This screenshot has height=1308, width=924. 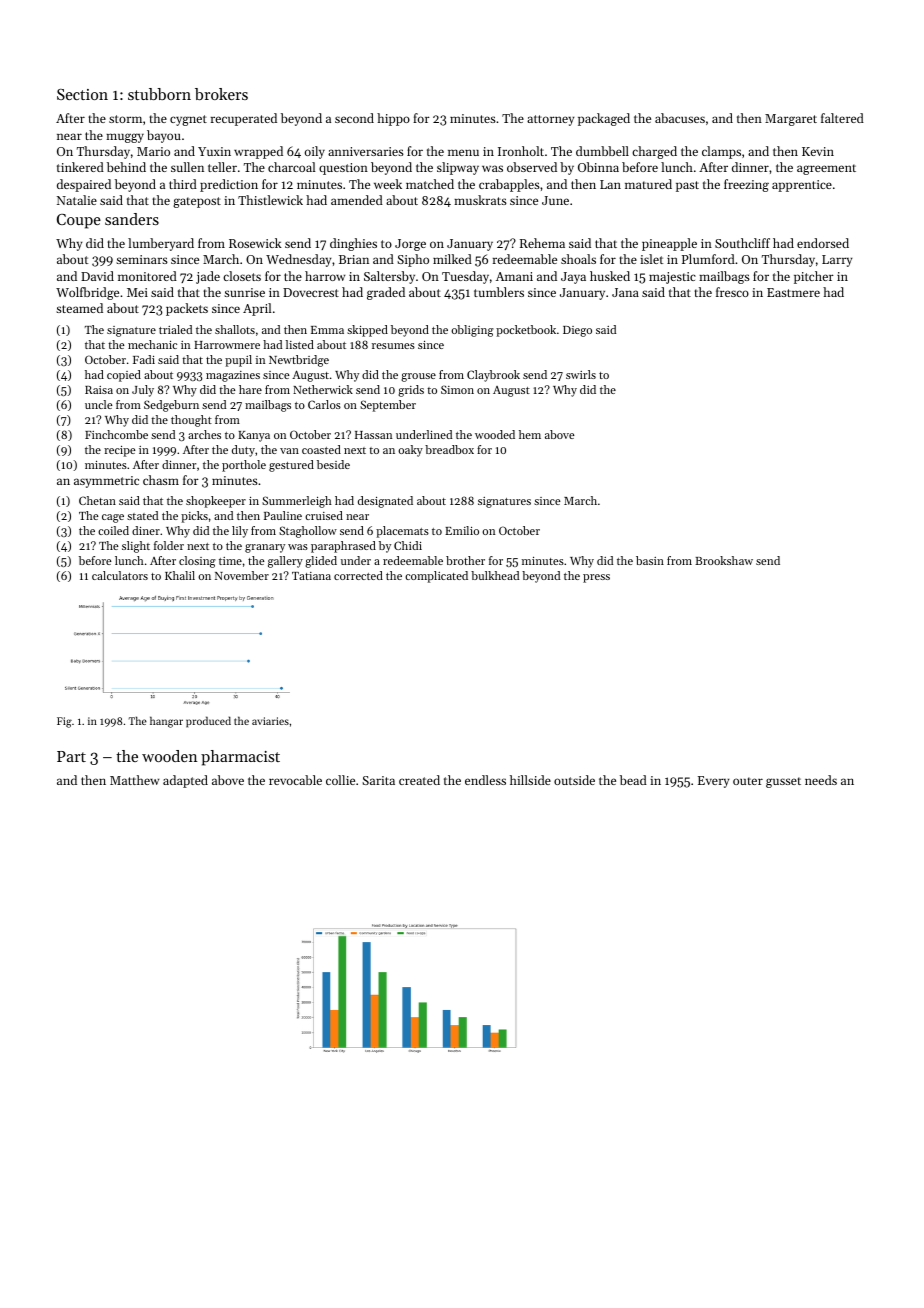 I want to click on complicated, so click(x=436, y=577).
